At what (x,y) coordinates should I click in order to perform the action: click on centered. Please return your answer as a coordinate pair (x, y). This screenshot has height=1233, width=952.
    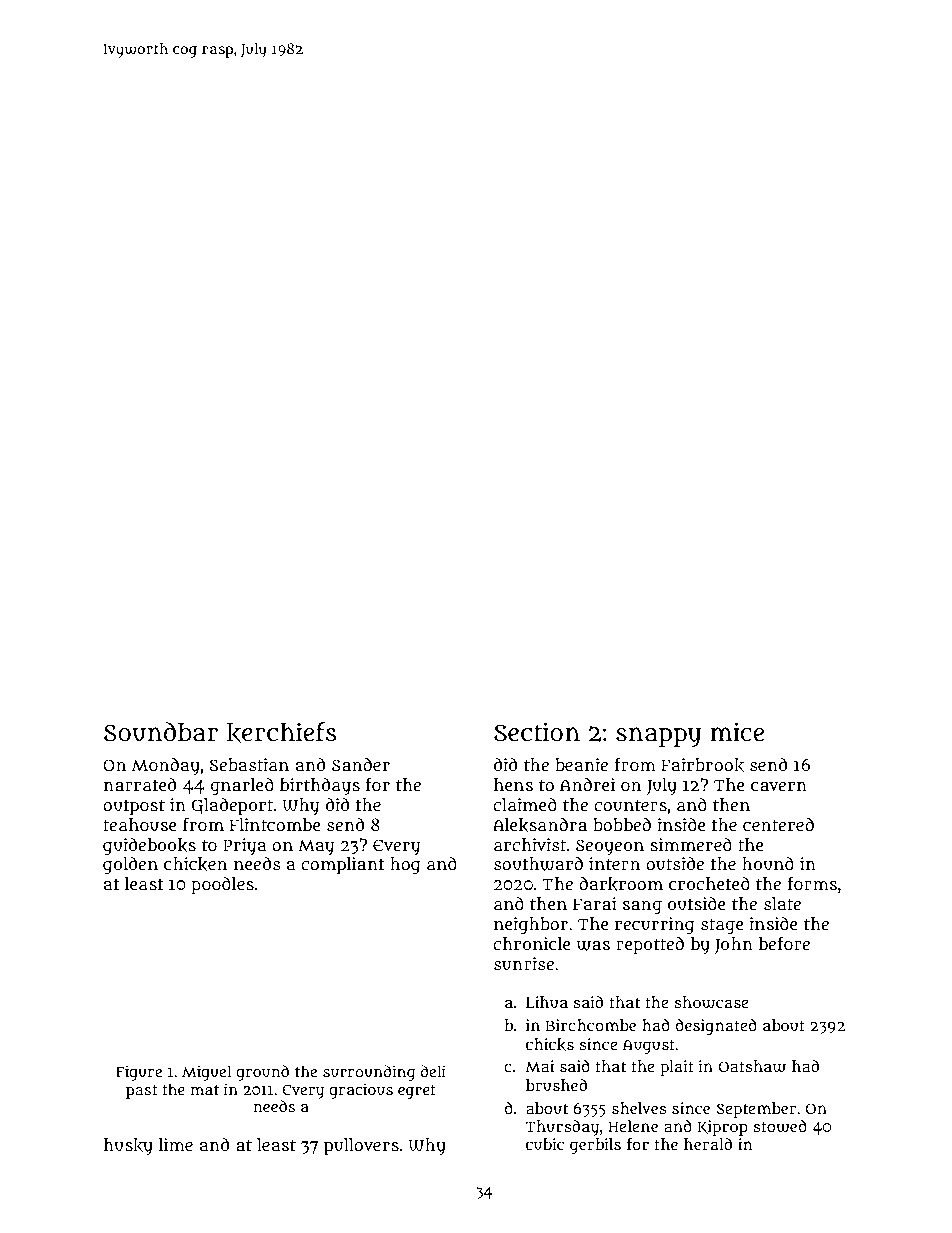
    Looking at the image, I should click on (778, 824).
